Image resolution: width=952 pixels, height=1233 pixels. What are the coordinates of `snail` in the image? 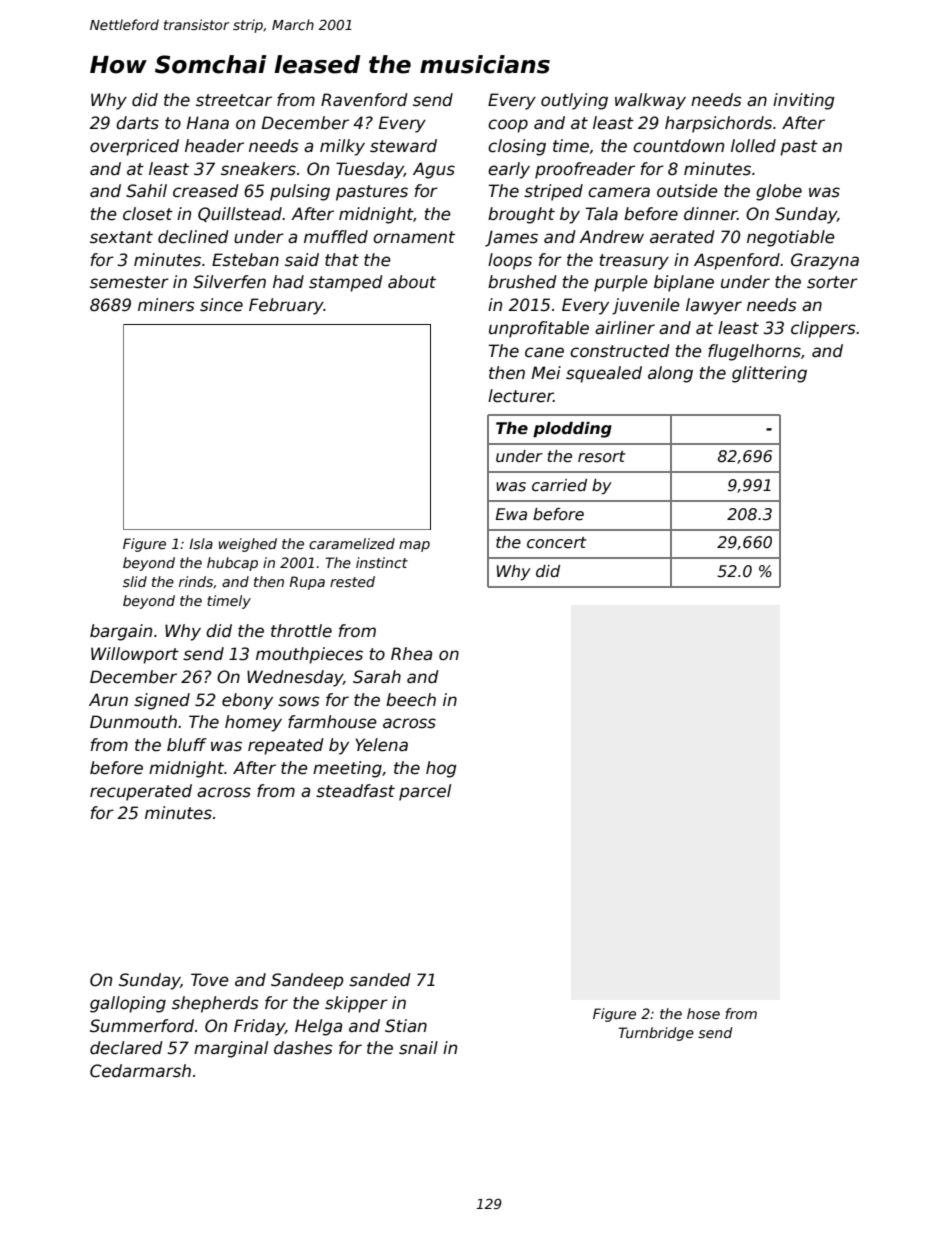 It's located at (418, 1048).
